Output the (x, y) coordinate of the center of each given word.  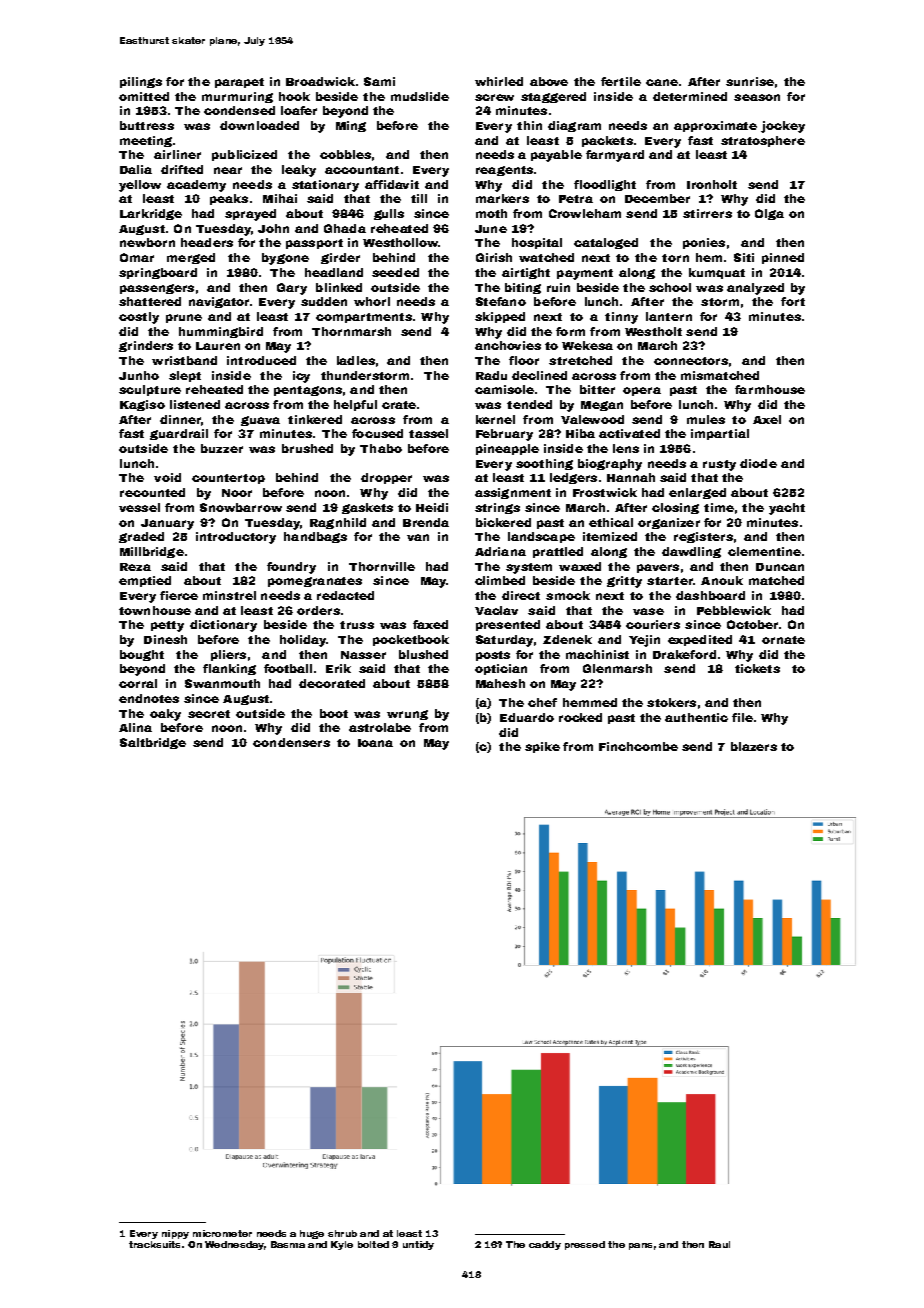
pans (640, 1246)
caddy (545, 1245)
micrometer (222, 1233)
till (419, 198)
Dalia (136, 169)
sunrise (750, 81)
